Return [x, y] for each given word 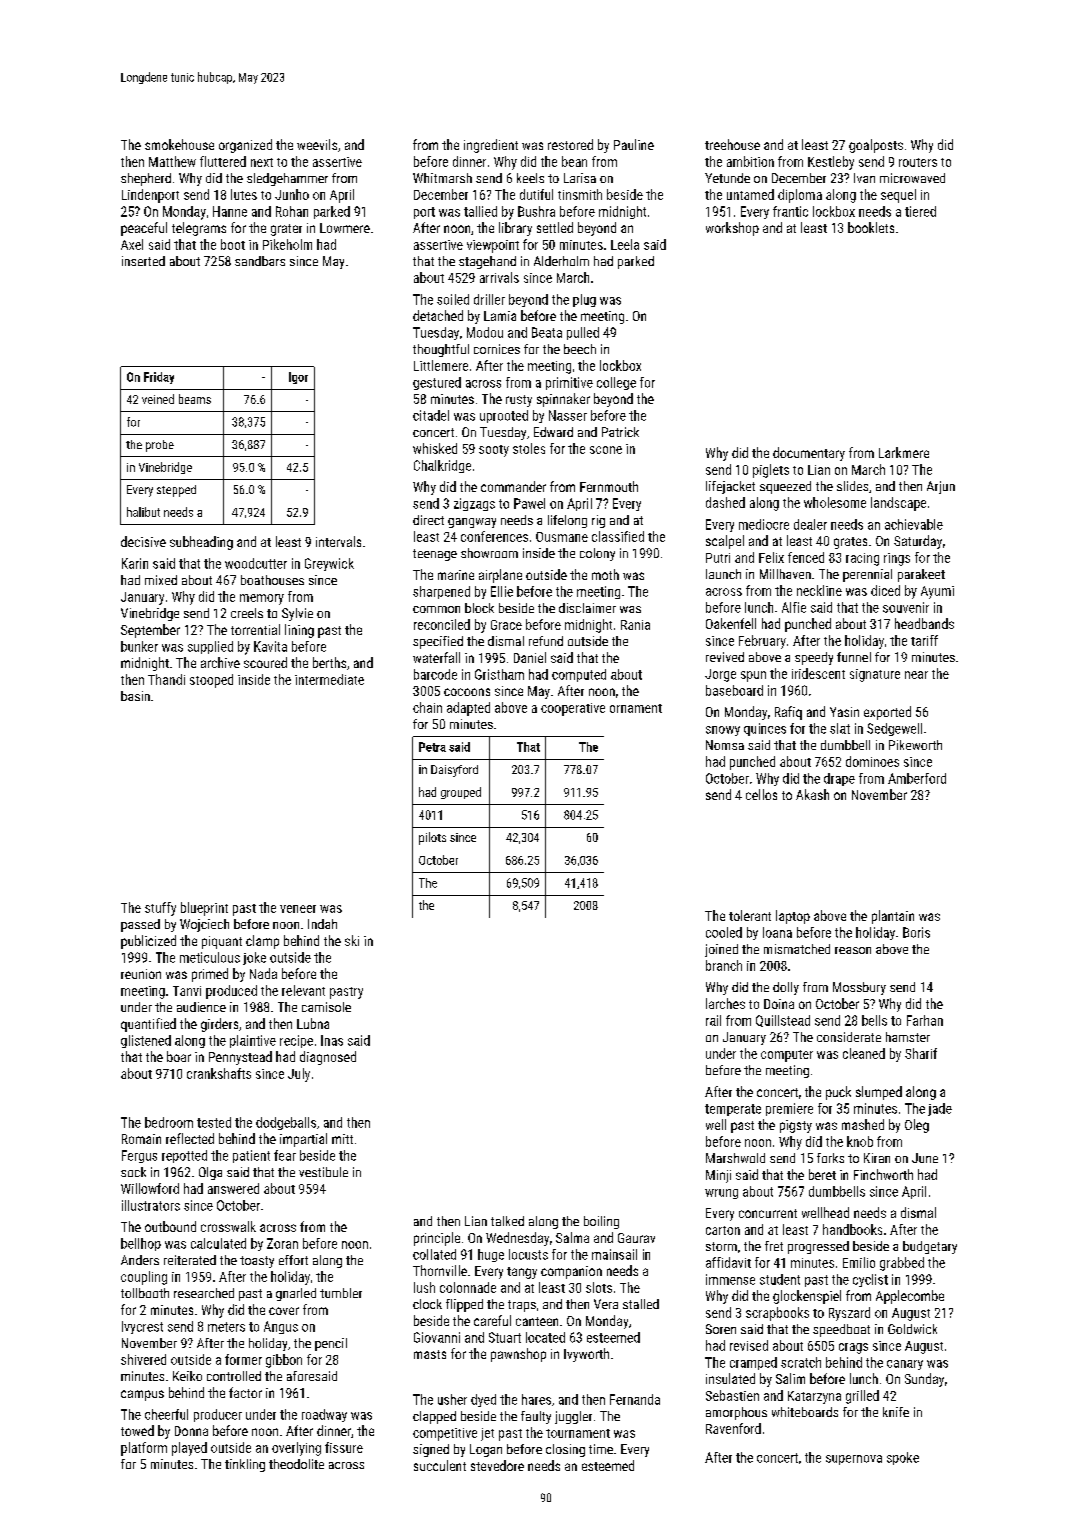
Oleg [917, 1126]
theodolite [296, 1464]
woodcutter [256, 563]
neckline [819, 590]
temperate [733, 1110]
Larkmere [904, 452]
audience [201, 1007]
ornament [636, 708]
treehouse [732, 144]
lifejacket [730, 487]
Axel [132, 244]
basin [135, 696]
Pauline [634, 144]
